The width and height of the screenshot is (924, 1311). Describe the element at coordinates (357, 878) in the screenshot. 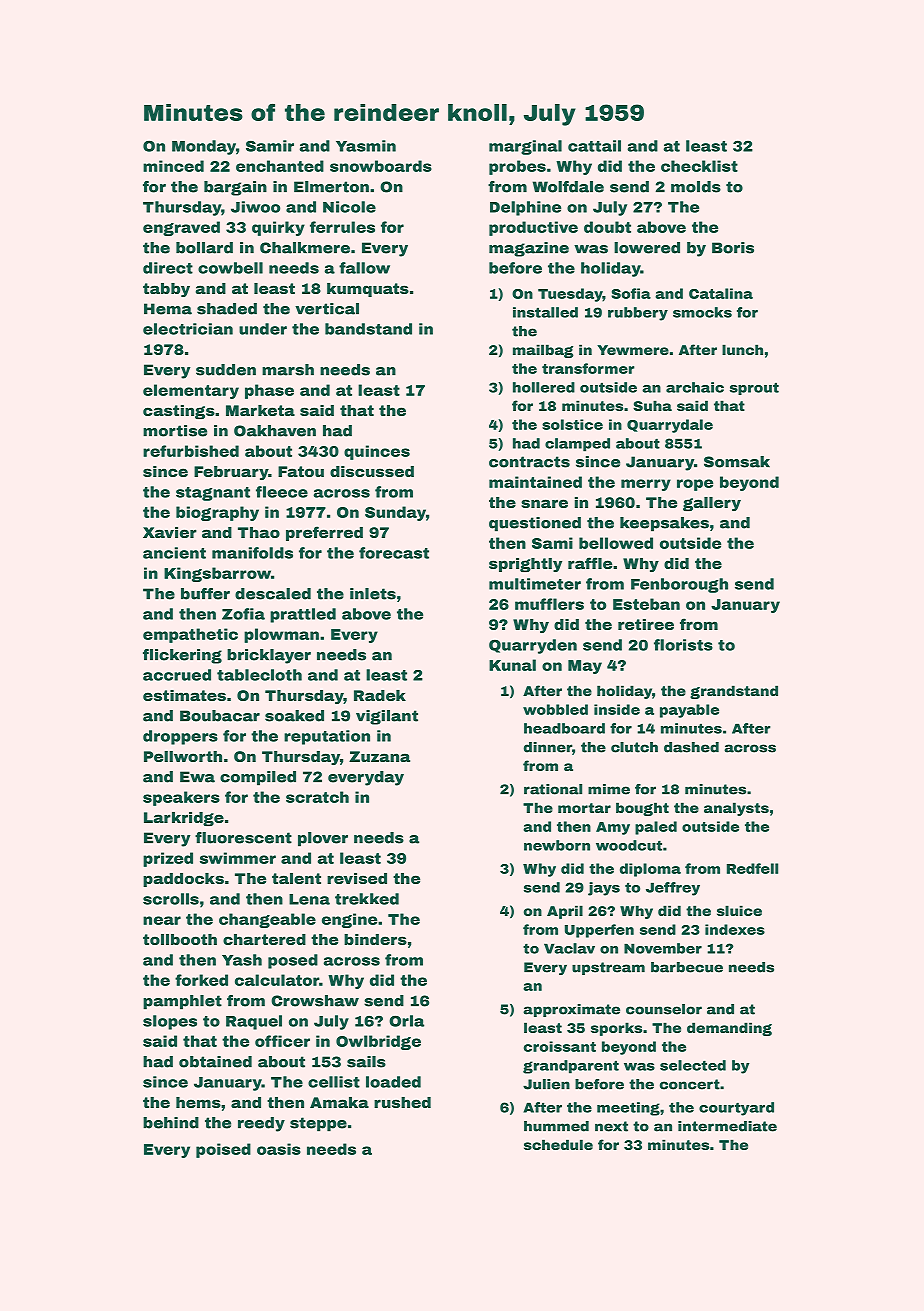

I see `revised` at that location.
